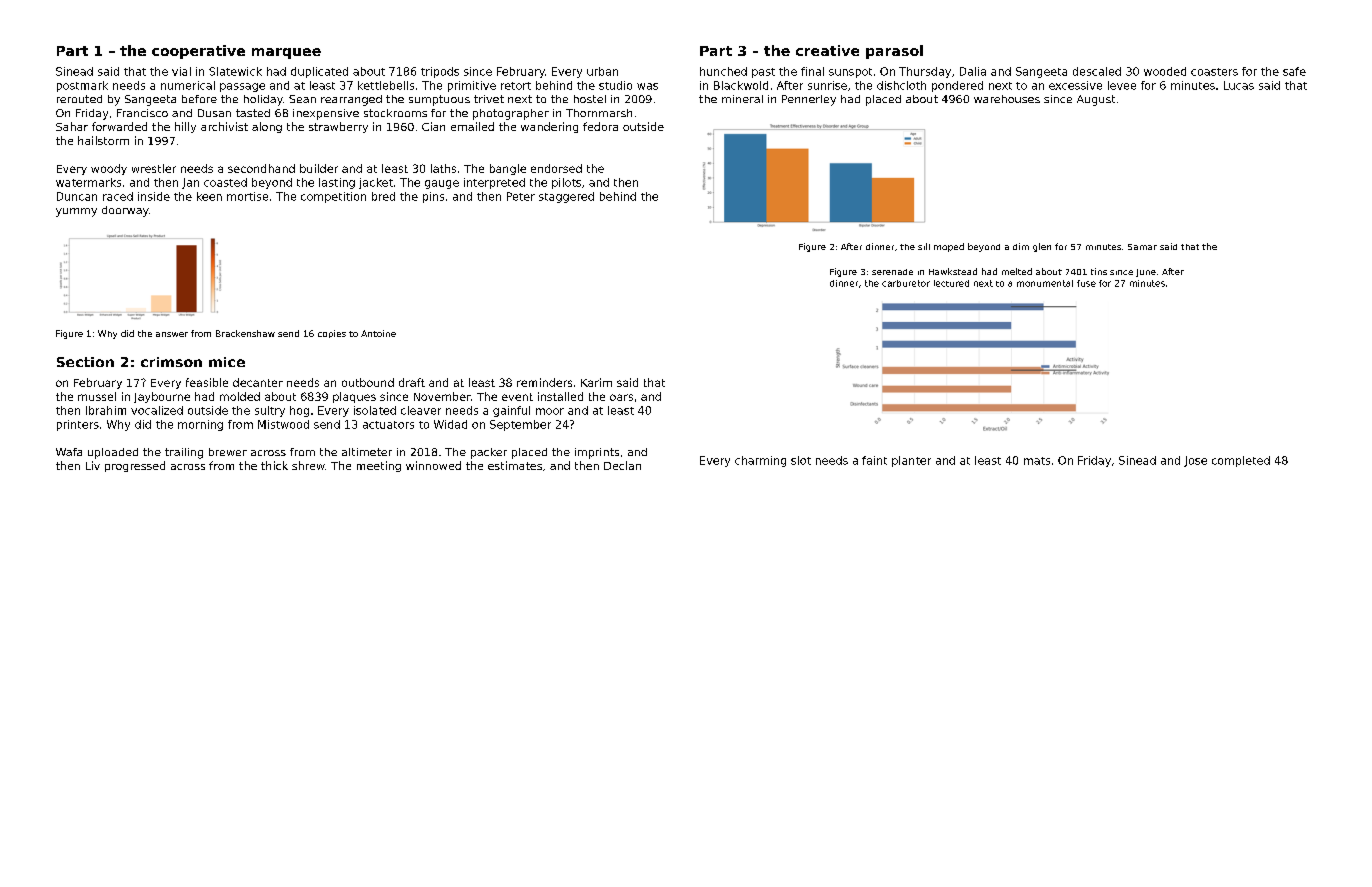 The image size is (1372, 887). Describe the element at coordinates (1021, 246) in the screenshot. I see `dim` at that location.
